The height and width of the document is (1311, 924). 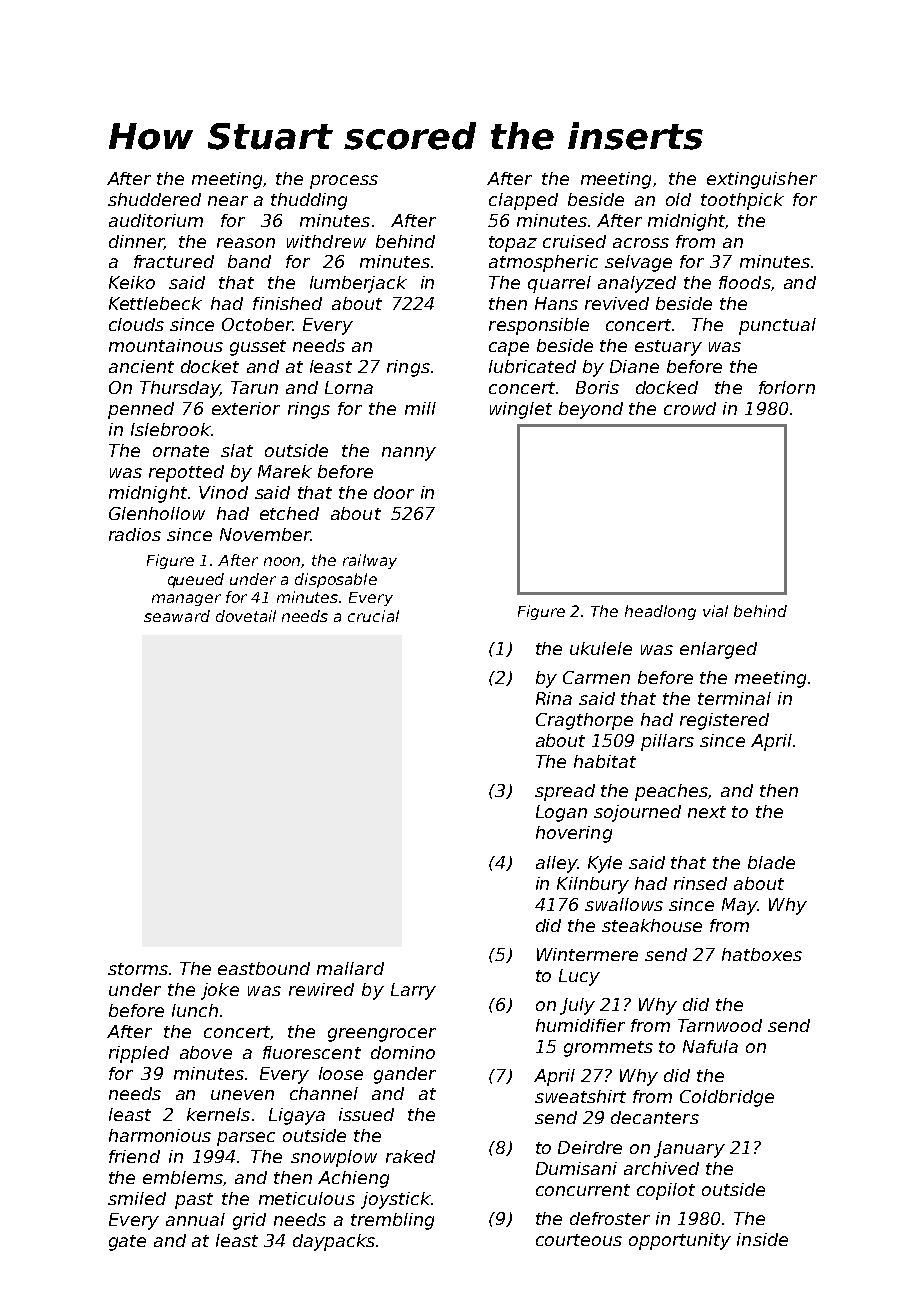 What do you see at coordinates (734, 698) in the document?
I see `terminal` at bounding box center [734, 698].
